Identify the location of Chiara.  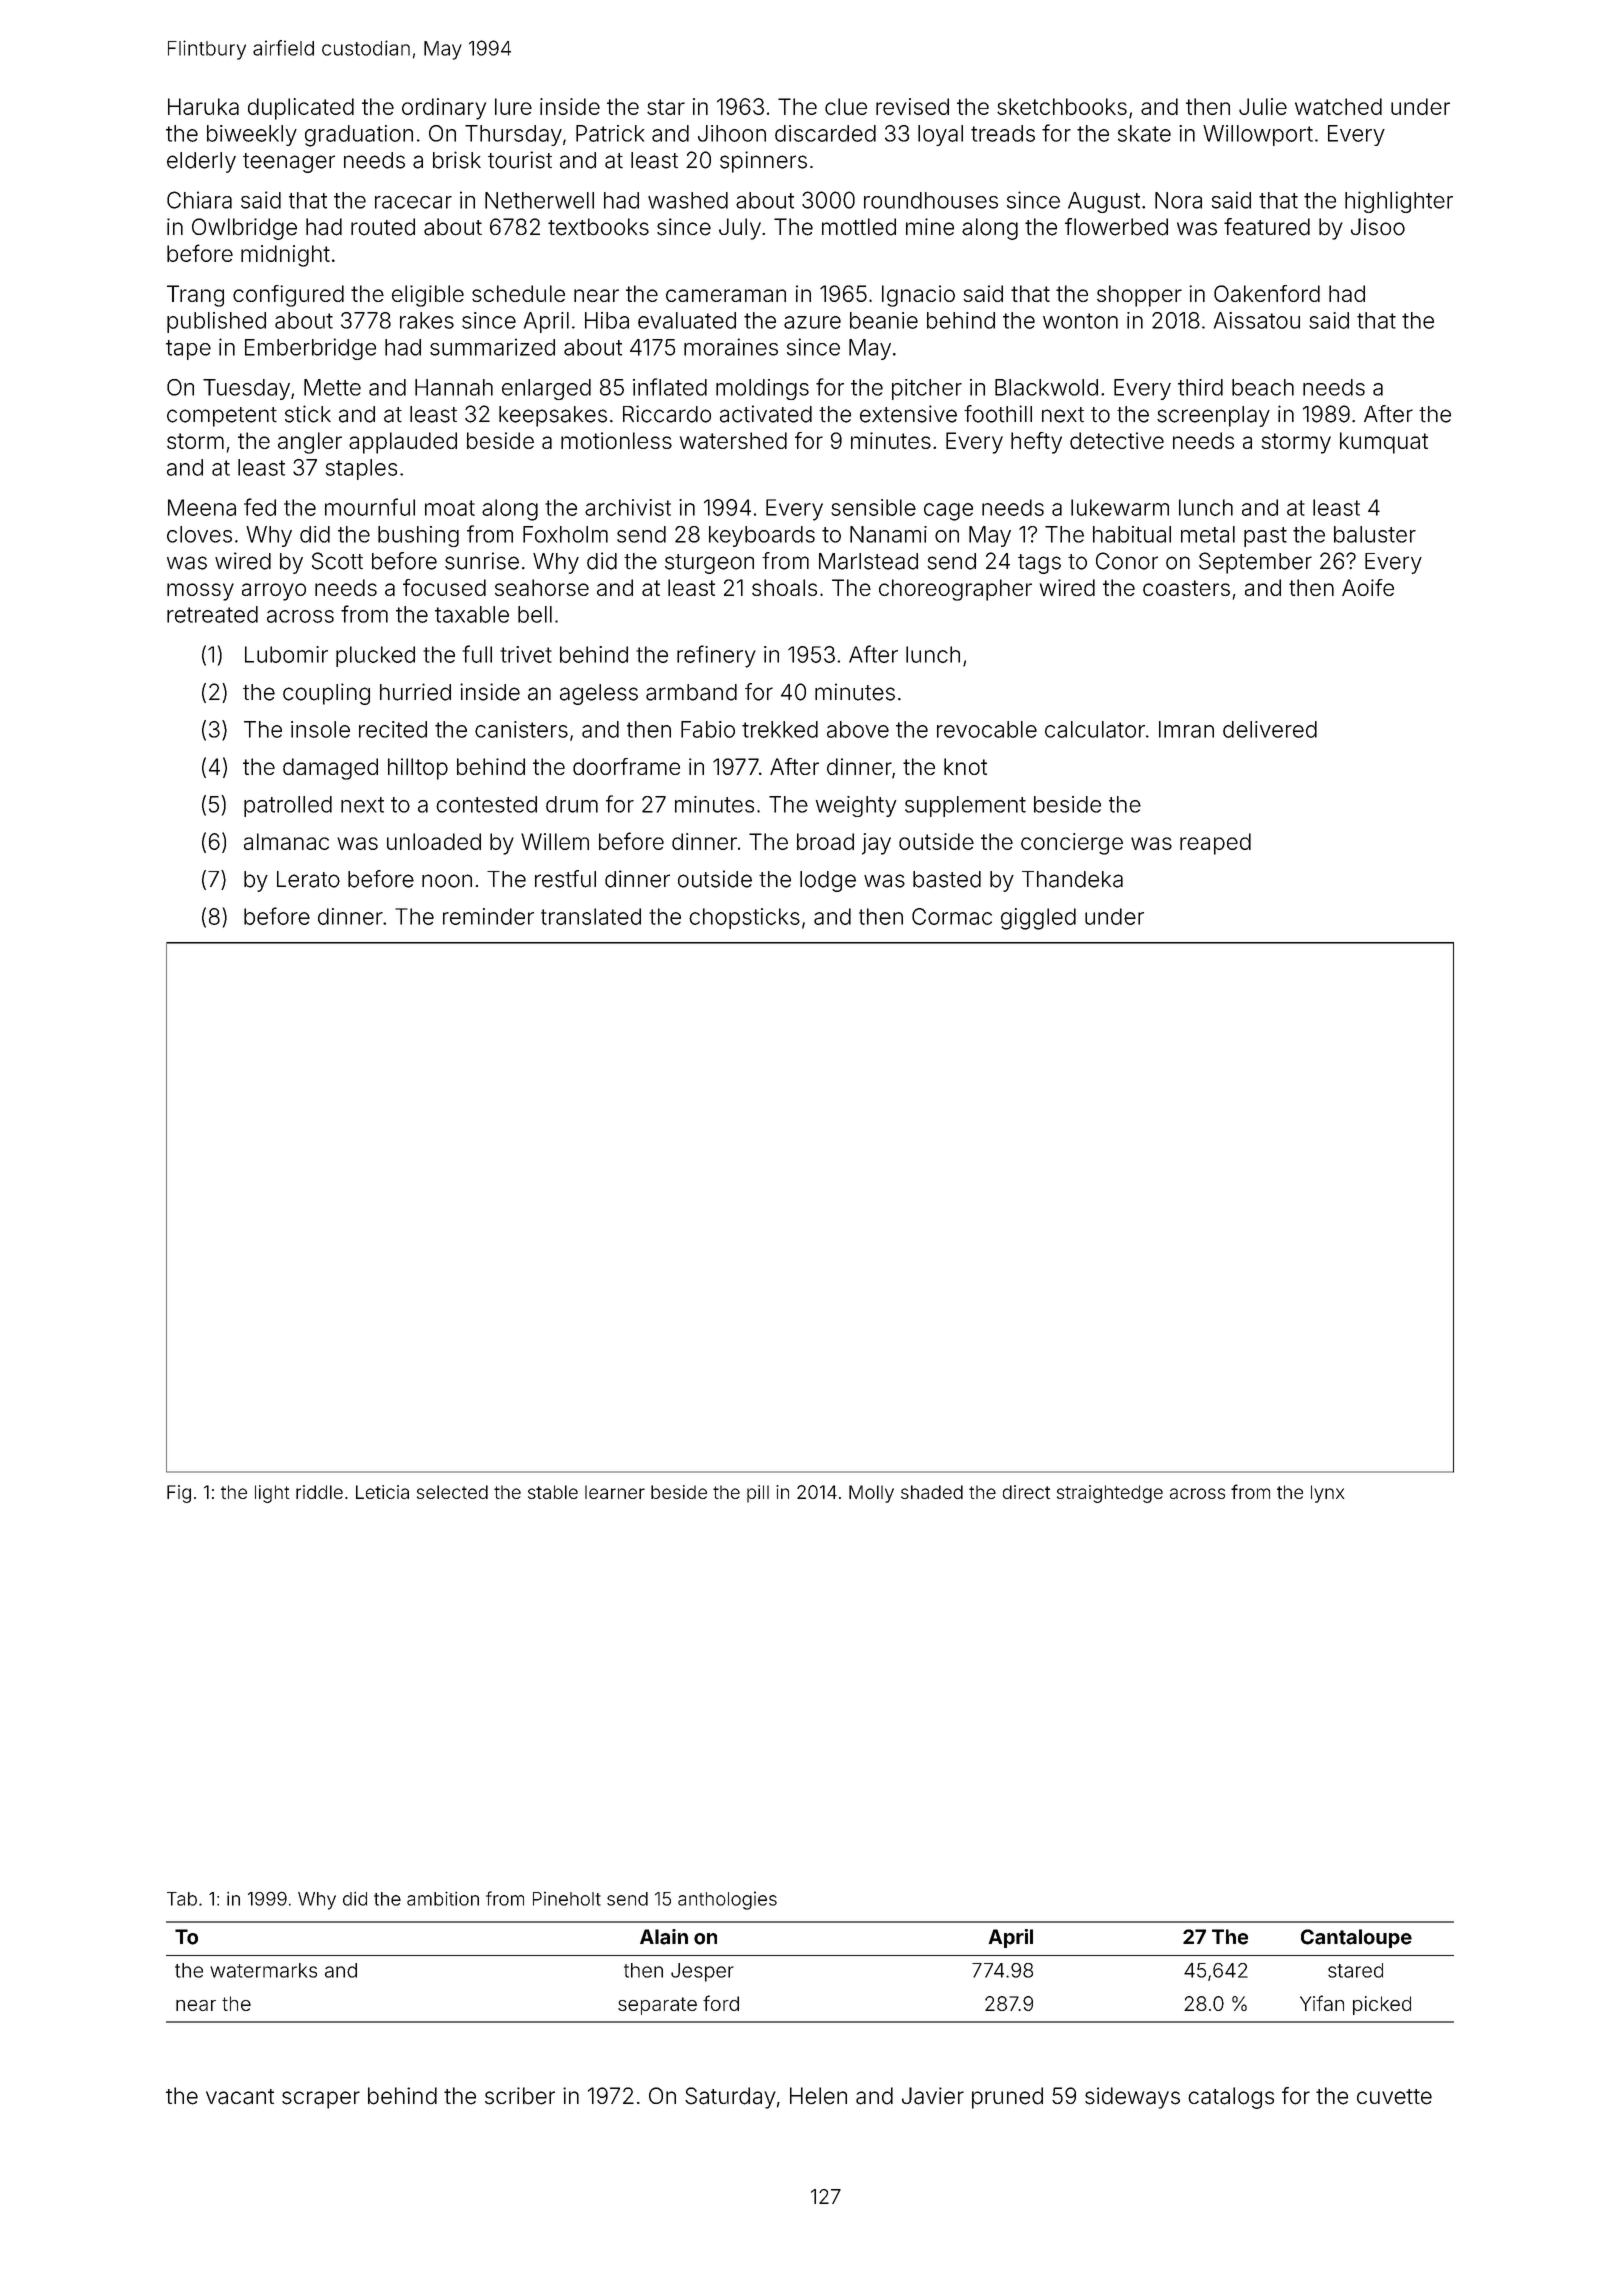
(199, 200).
